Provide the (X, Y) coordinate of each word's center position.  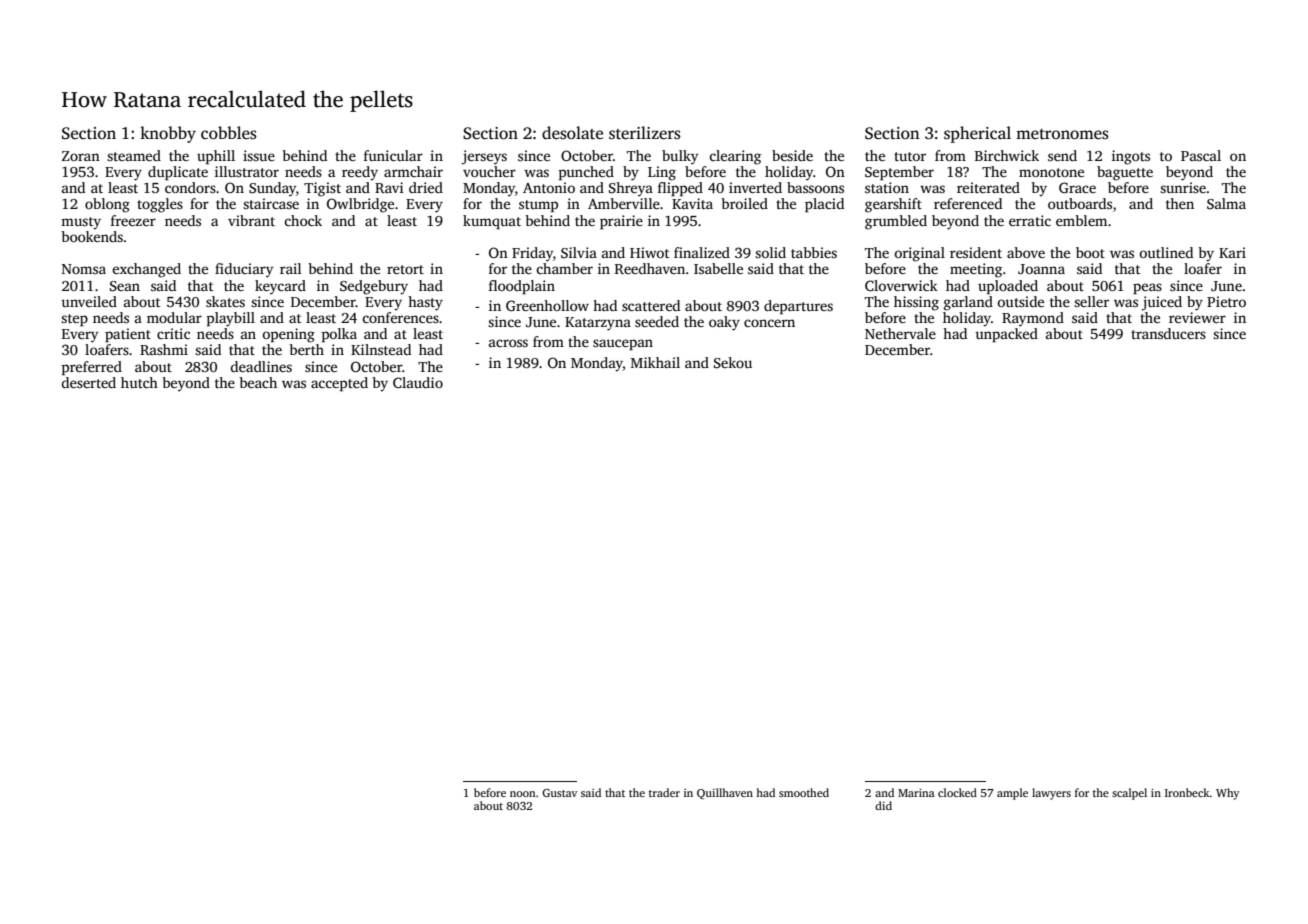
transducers (1168, 333)
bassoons (815, 187)
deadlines (261, 366)
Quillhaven (725, 793)
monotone (1051, 172)
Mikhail (655, 362)
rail (291, 268)
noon (522, 794)
